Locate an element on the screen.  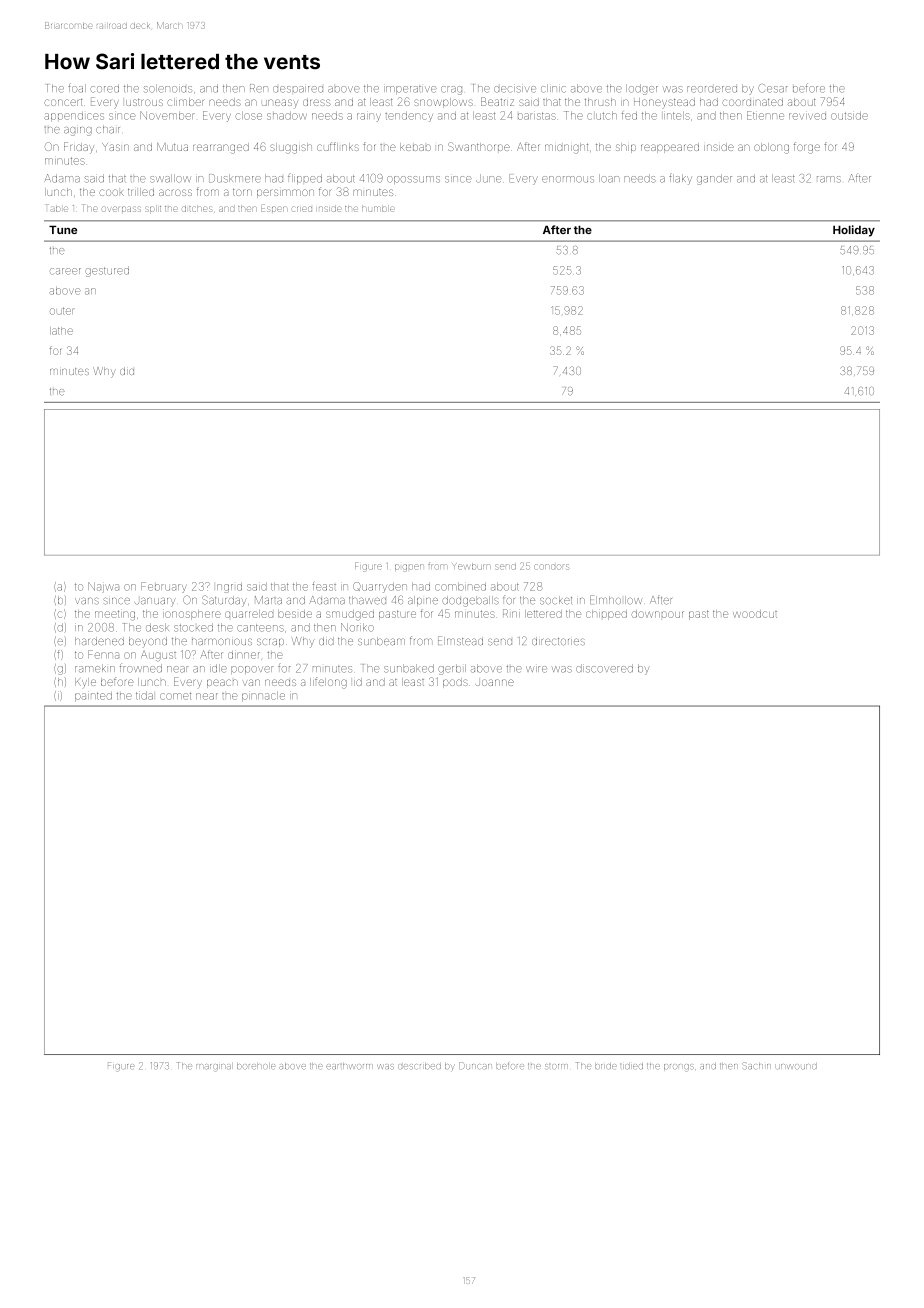
discovered is located at coordinates (604, 668).
